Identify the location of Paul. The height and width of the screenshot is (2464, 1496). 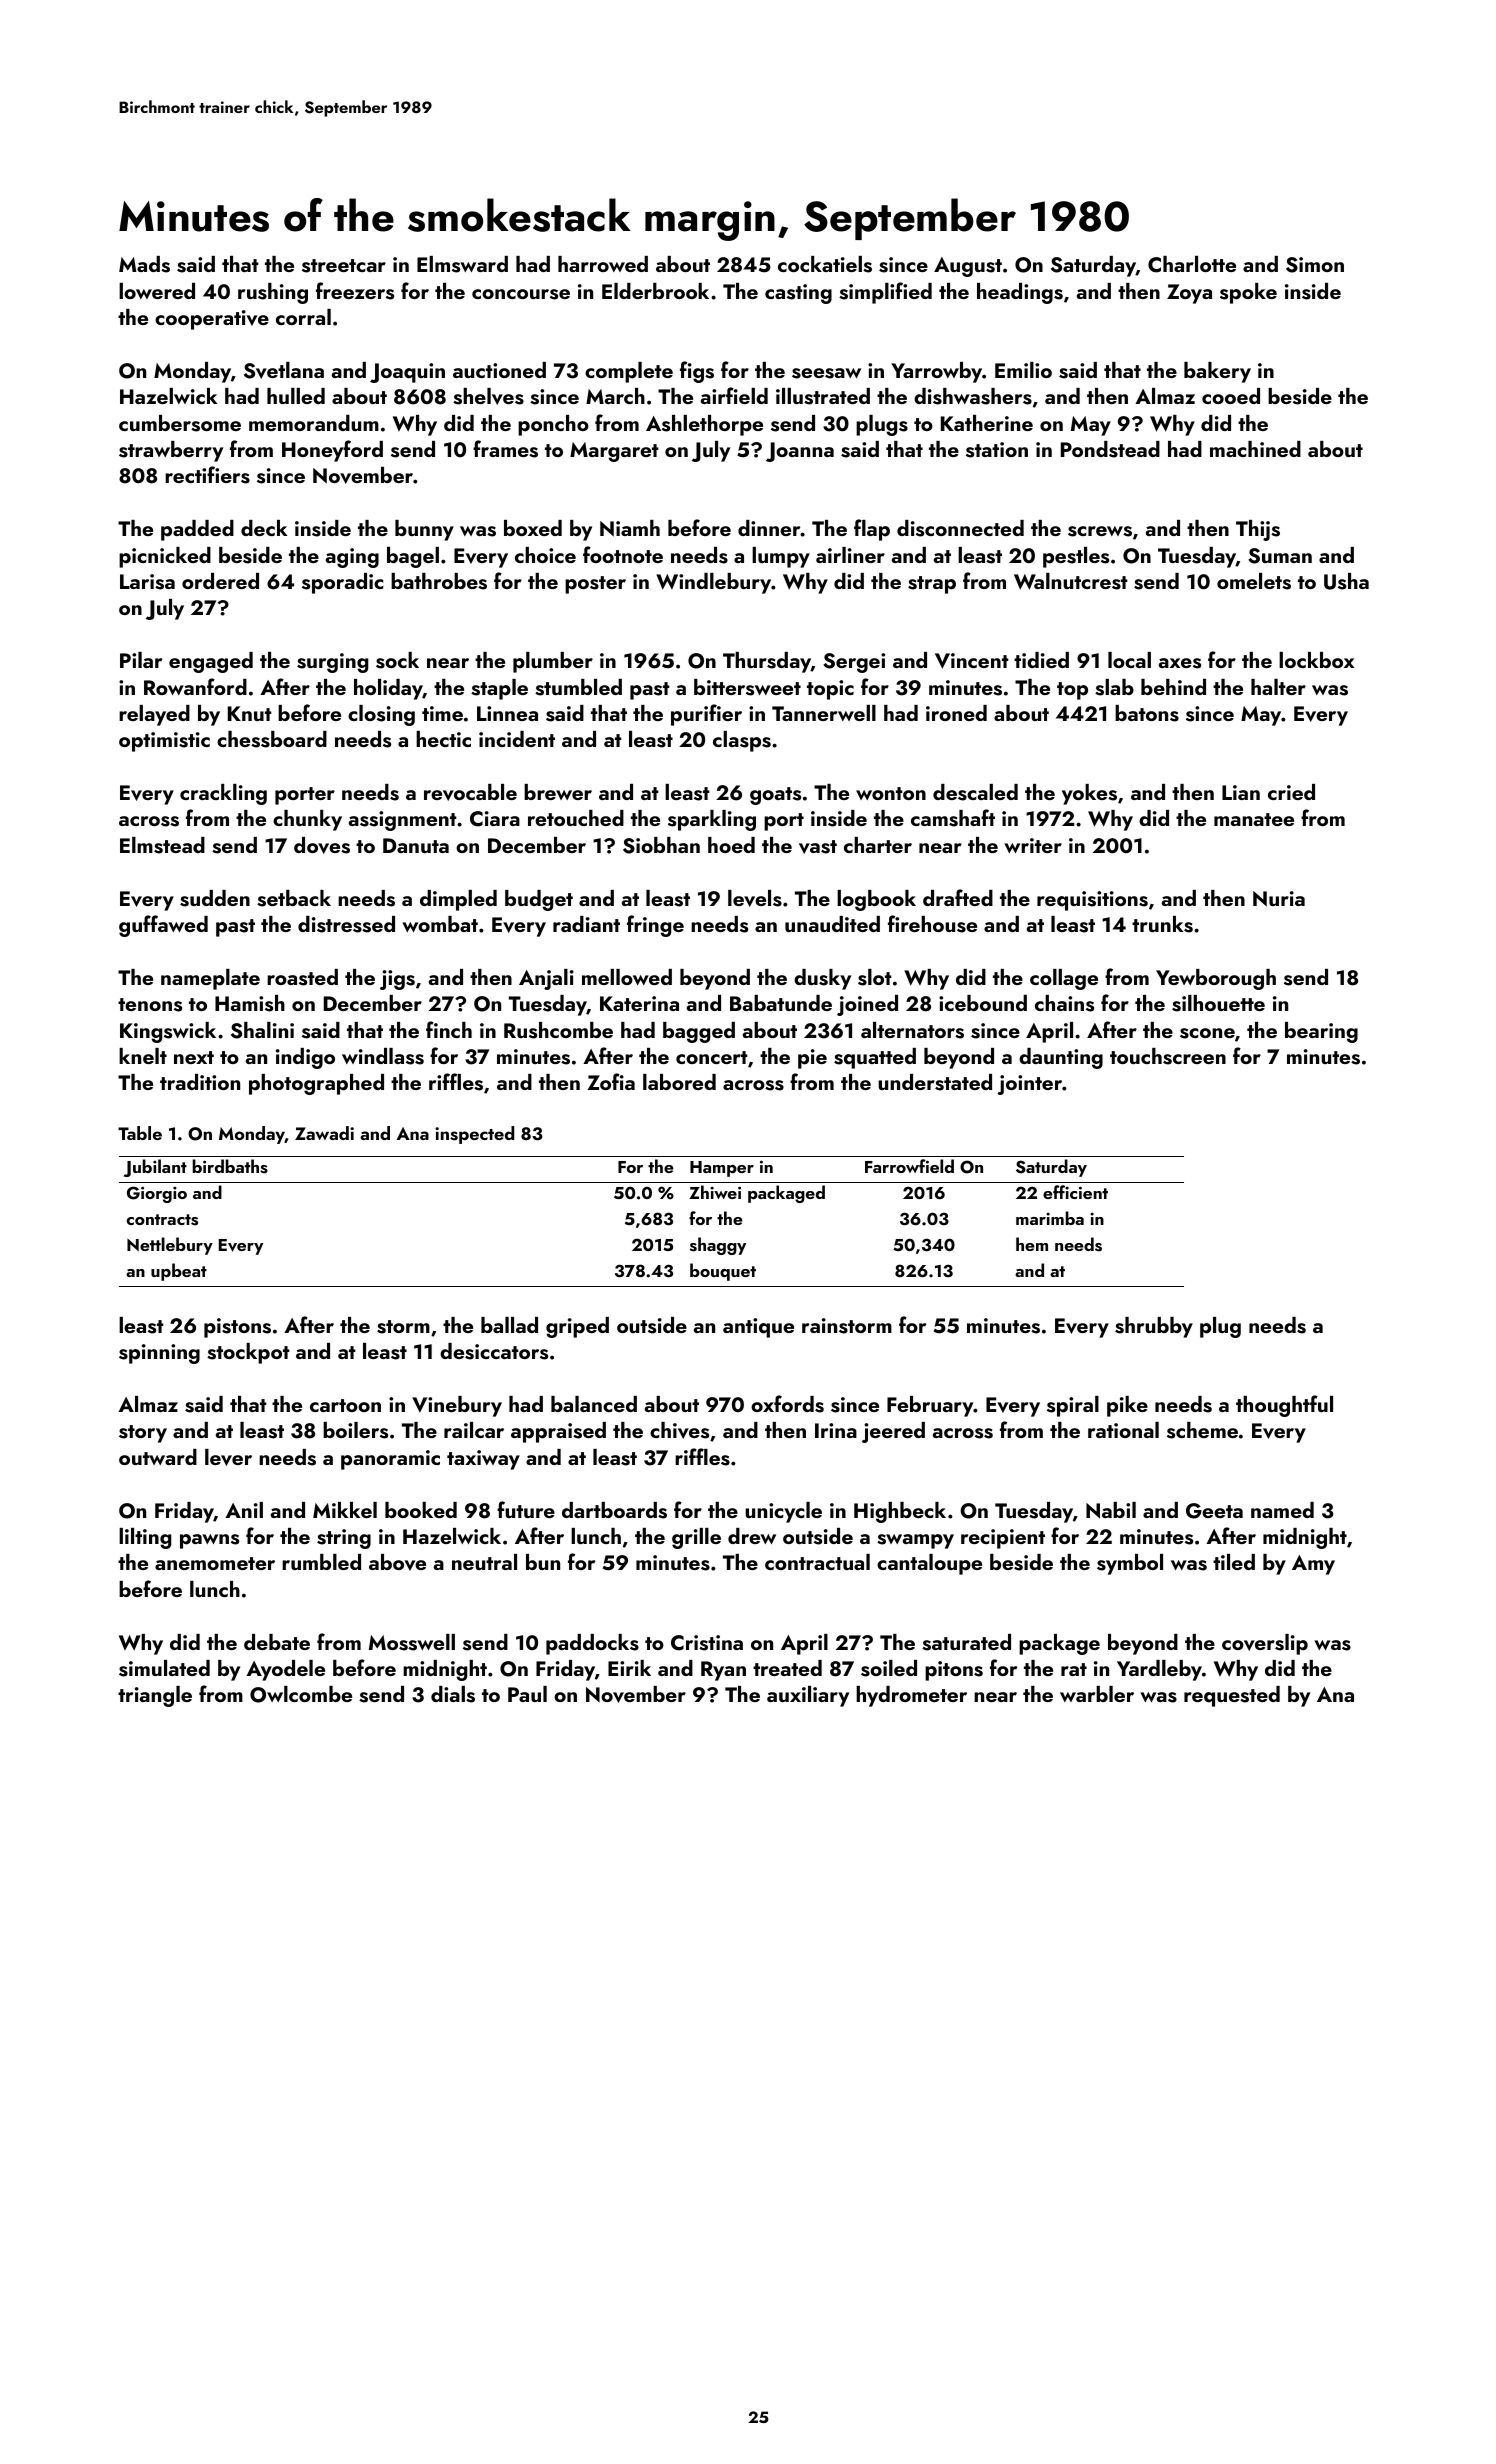
(527, 1694).
